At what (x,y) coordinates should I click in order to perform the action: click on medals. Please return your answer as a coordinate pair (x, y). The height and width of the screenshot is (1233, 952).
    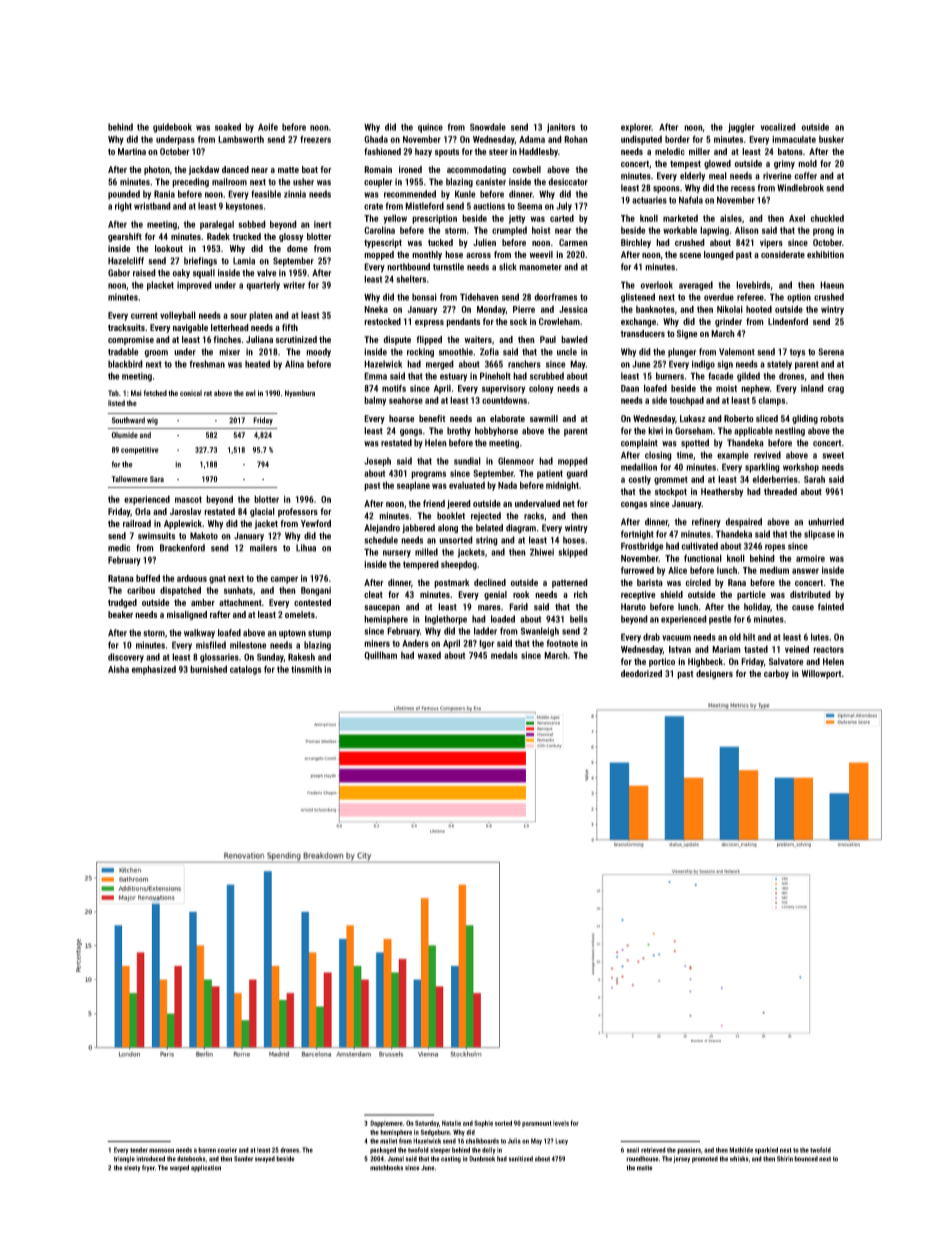
    Looking at the image, I should click on (504, 655).
